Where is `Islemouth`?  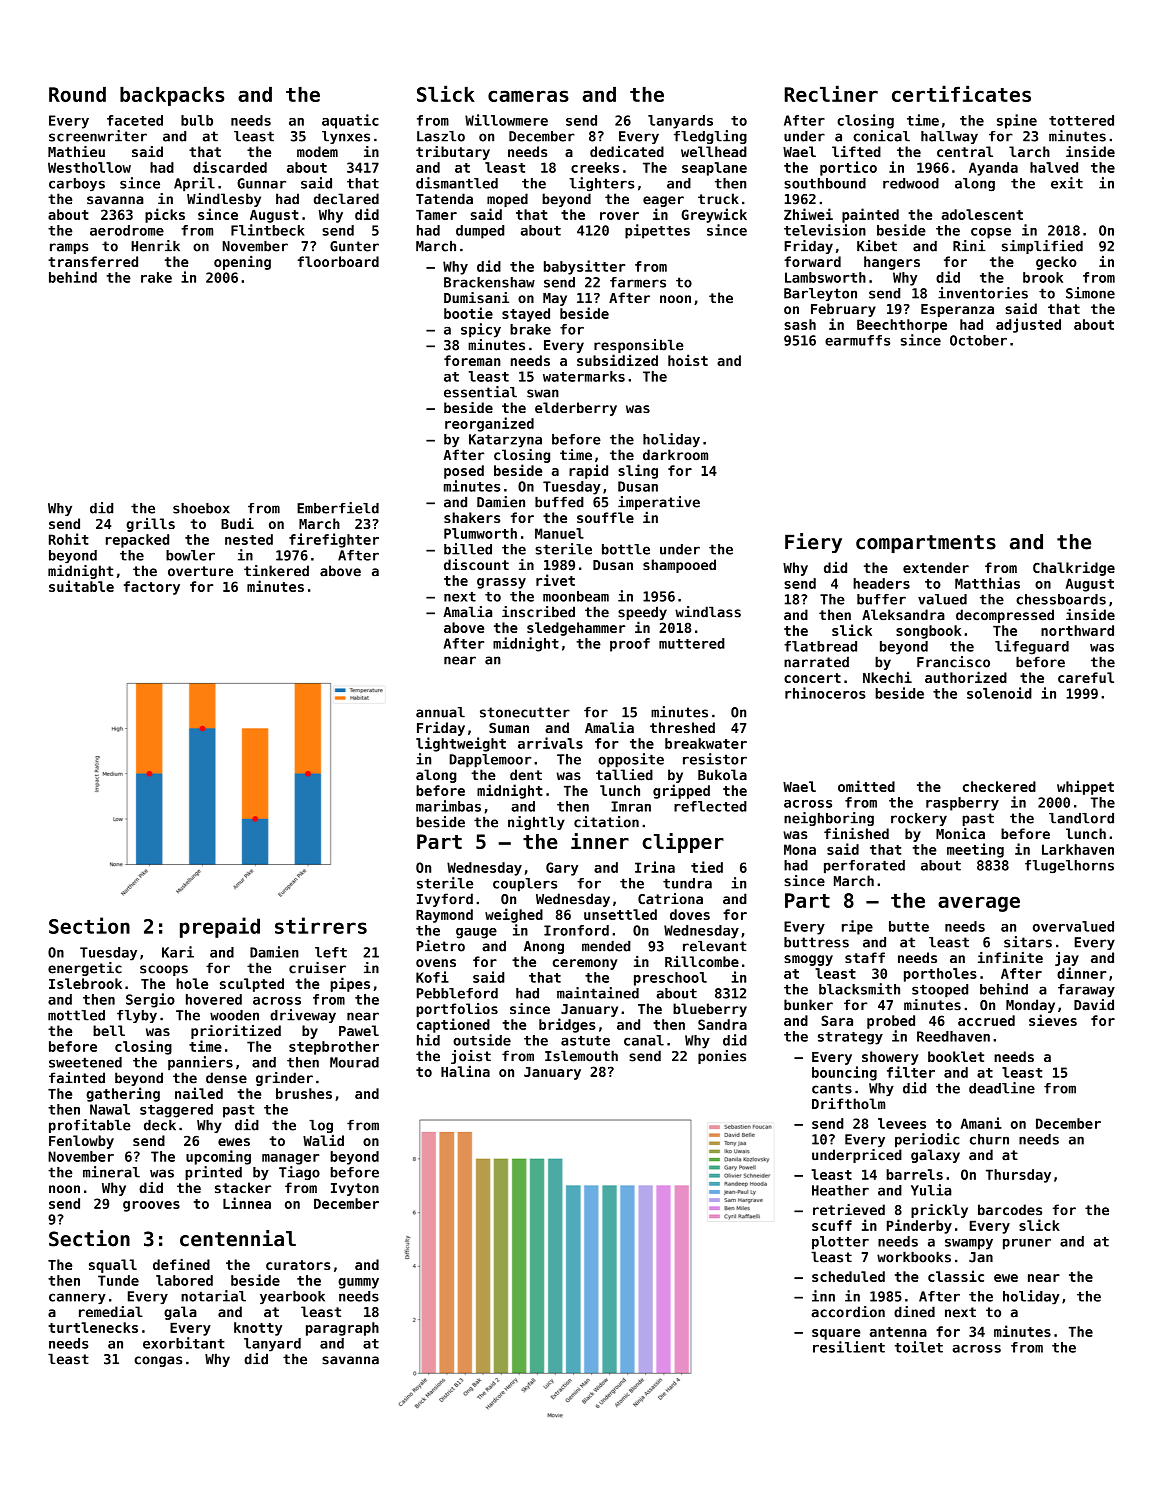
Islemouth is located at coordinates (581, 1056).
